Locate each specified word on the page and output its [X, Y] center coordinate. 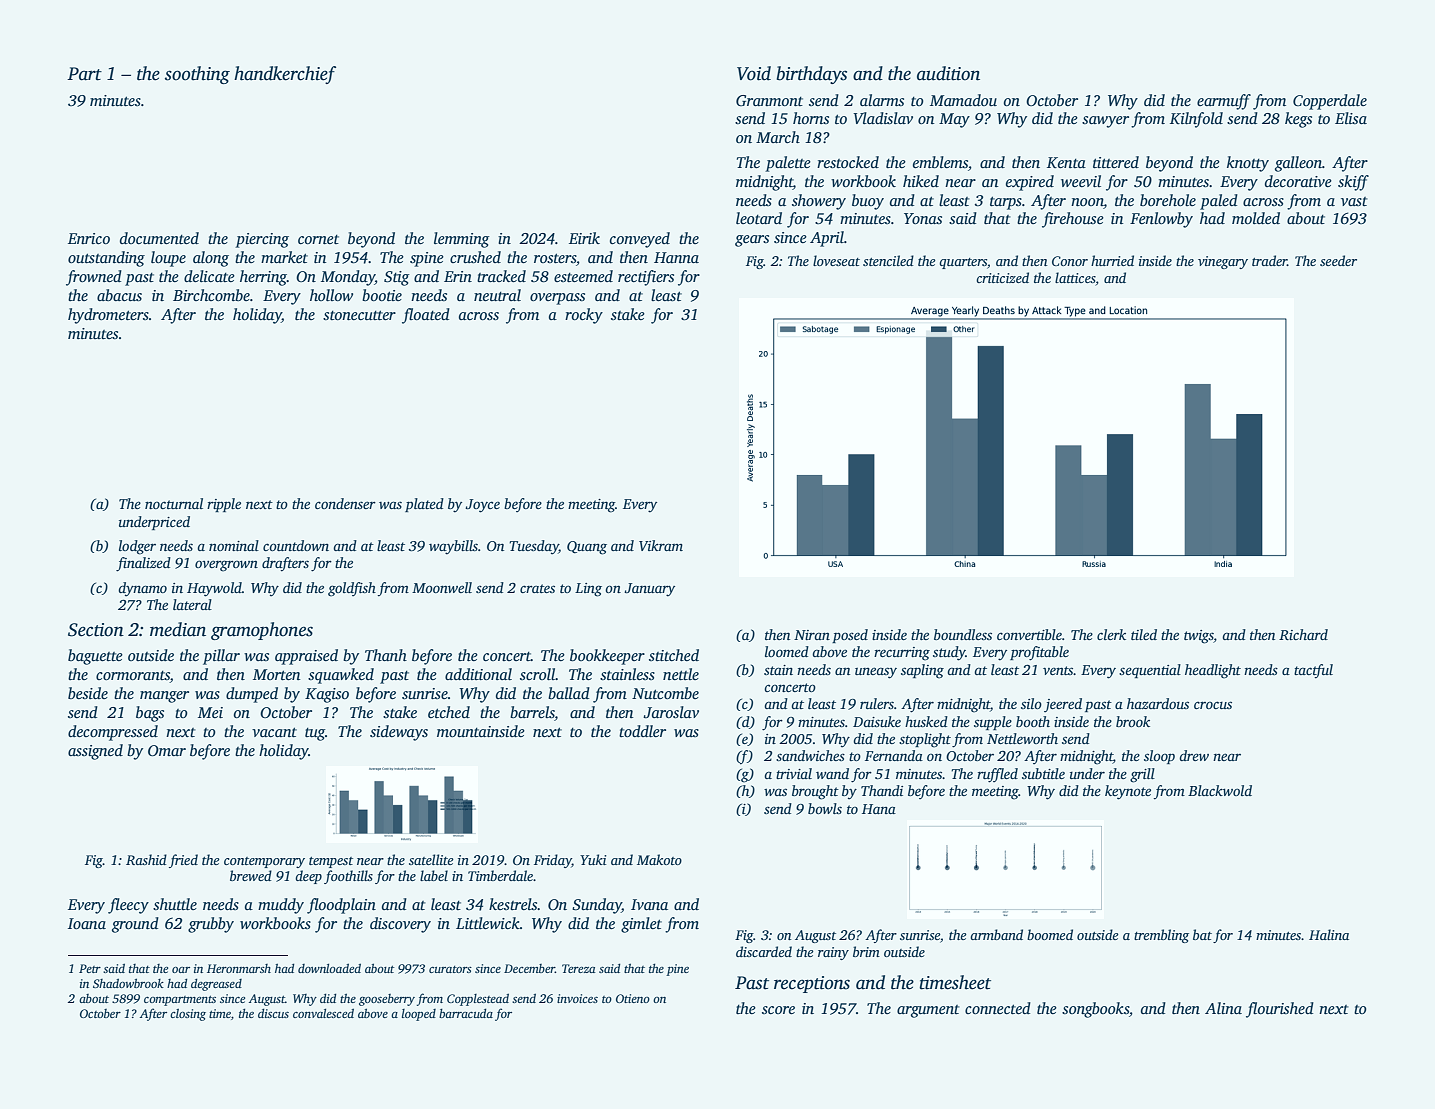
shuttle [175, 904]
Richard [1303, 634]
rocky [584, 316]
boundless [963, 634]
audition [948, 73]
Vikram [661, 545]
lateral [192, 604]
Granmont [769, 101]
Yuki [593, 859]
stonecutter [359, 315]
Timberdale [500, 875]
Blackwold [1220, 790]
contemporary [264, 862]
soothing [197, 75]
